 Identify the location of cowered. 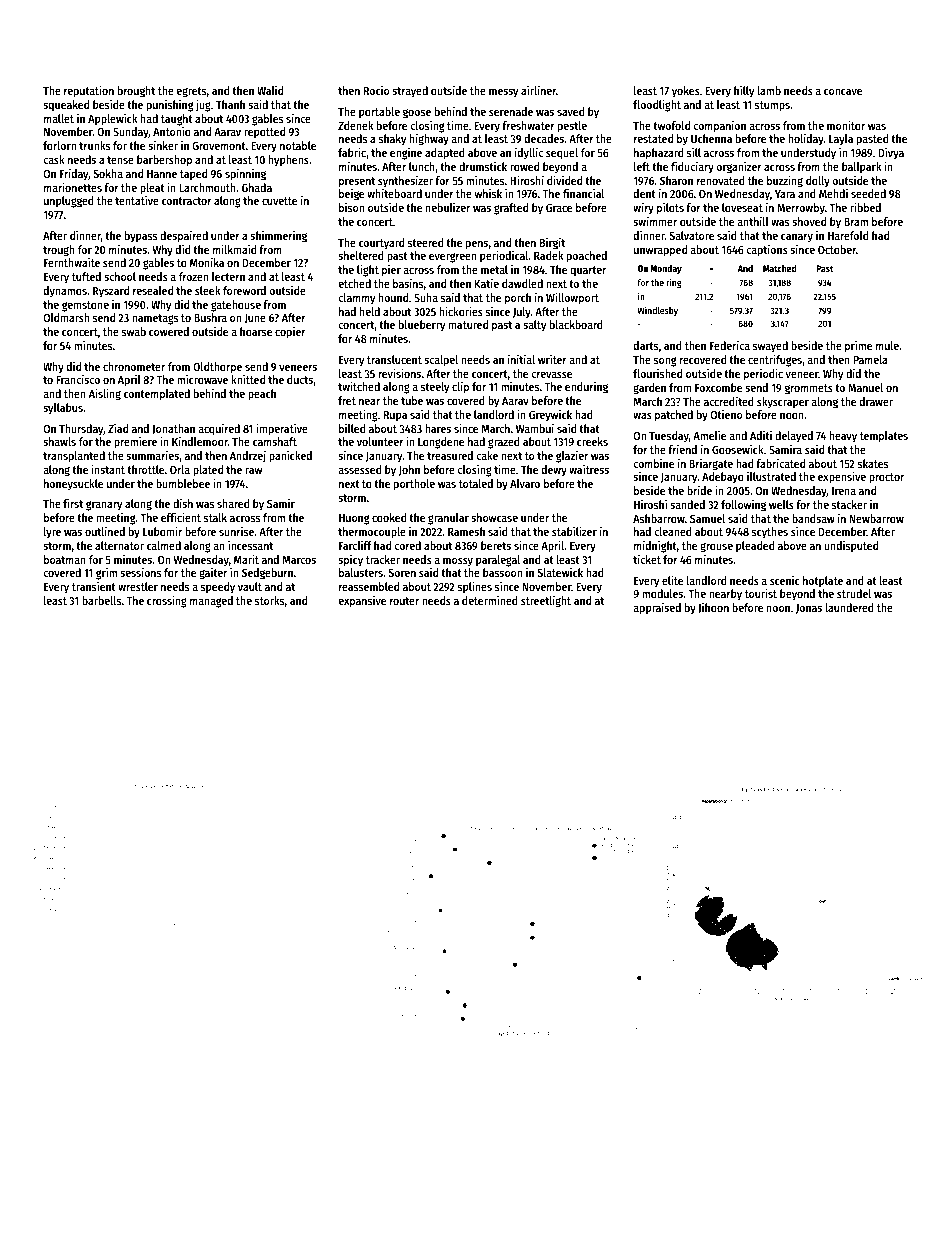
(169, 331).
